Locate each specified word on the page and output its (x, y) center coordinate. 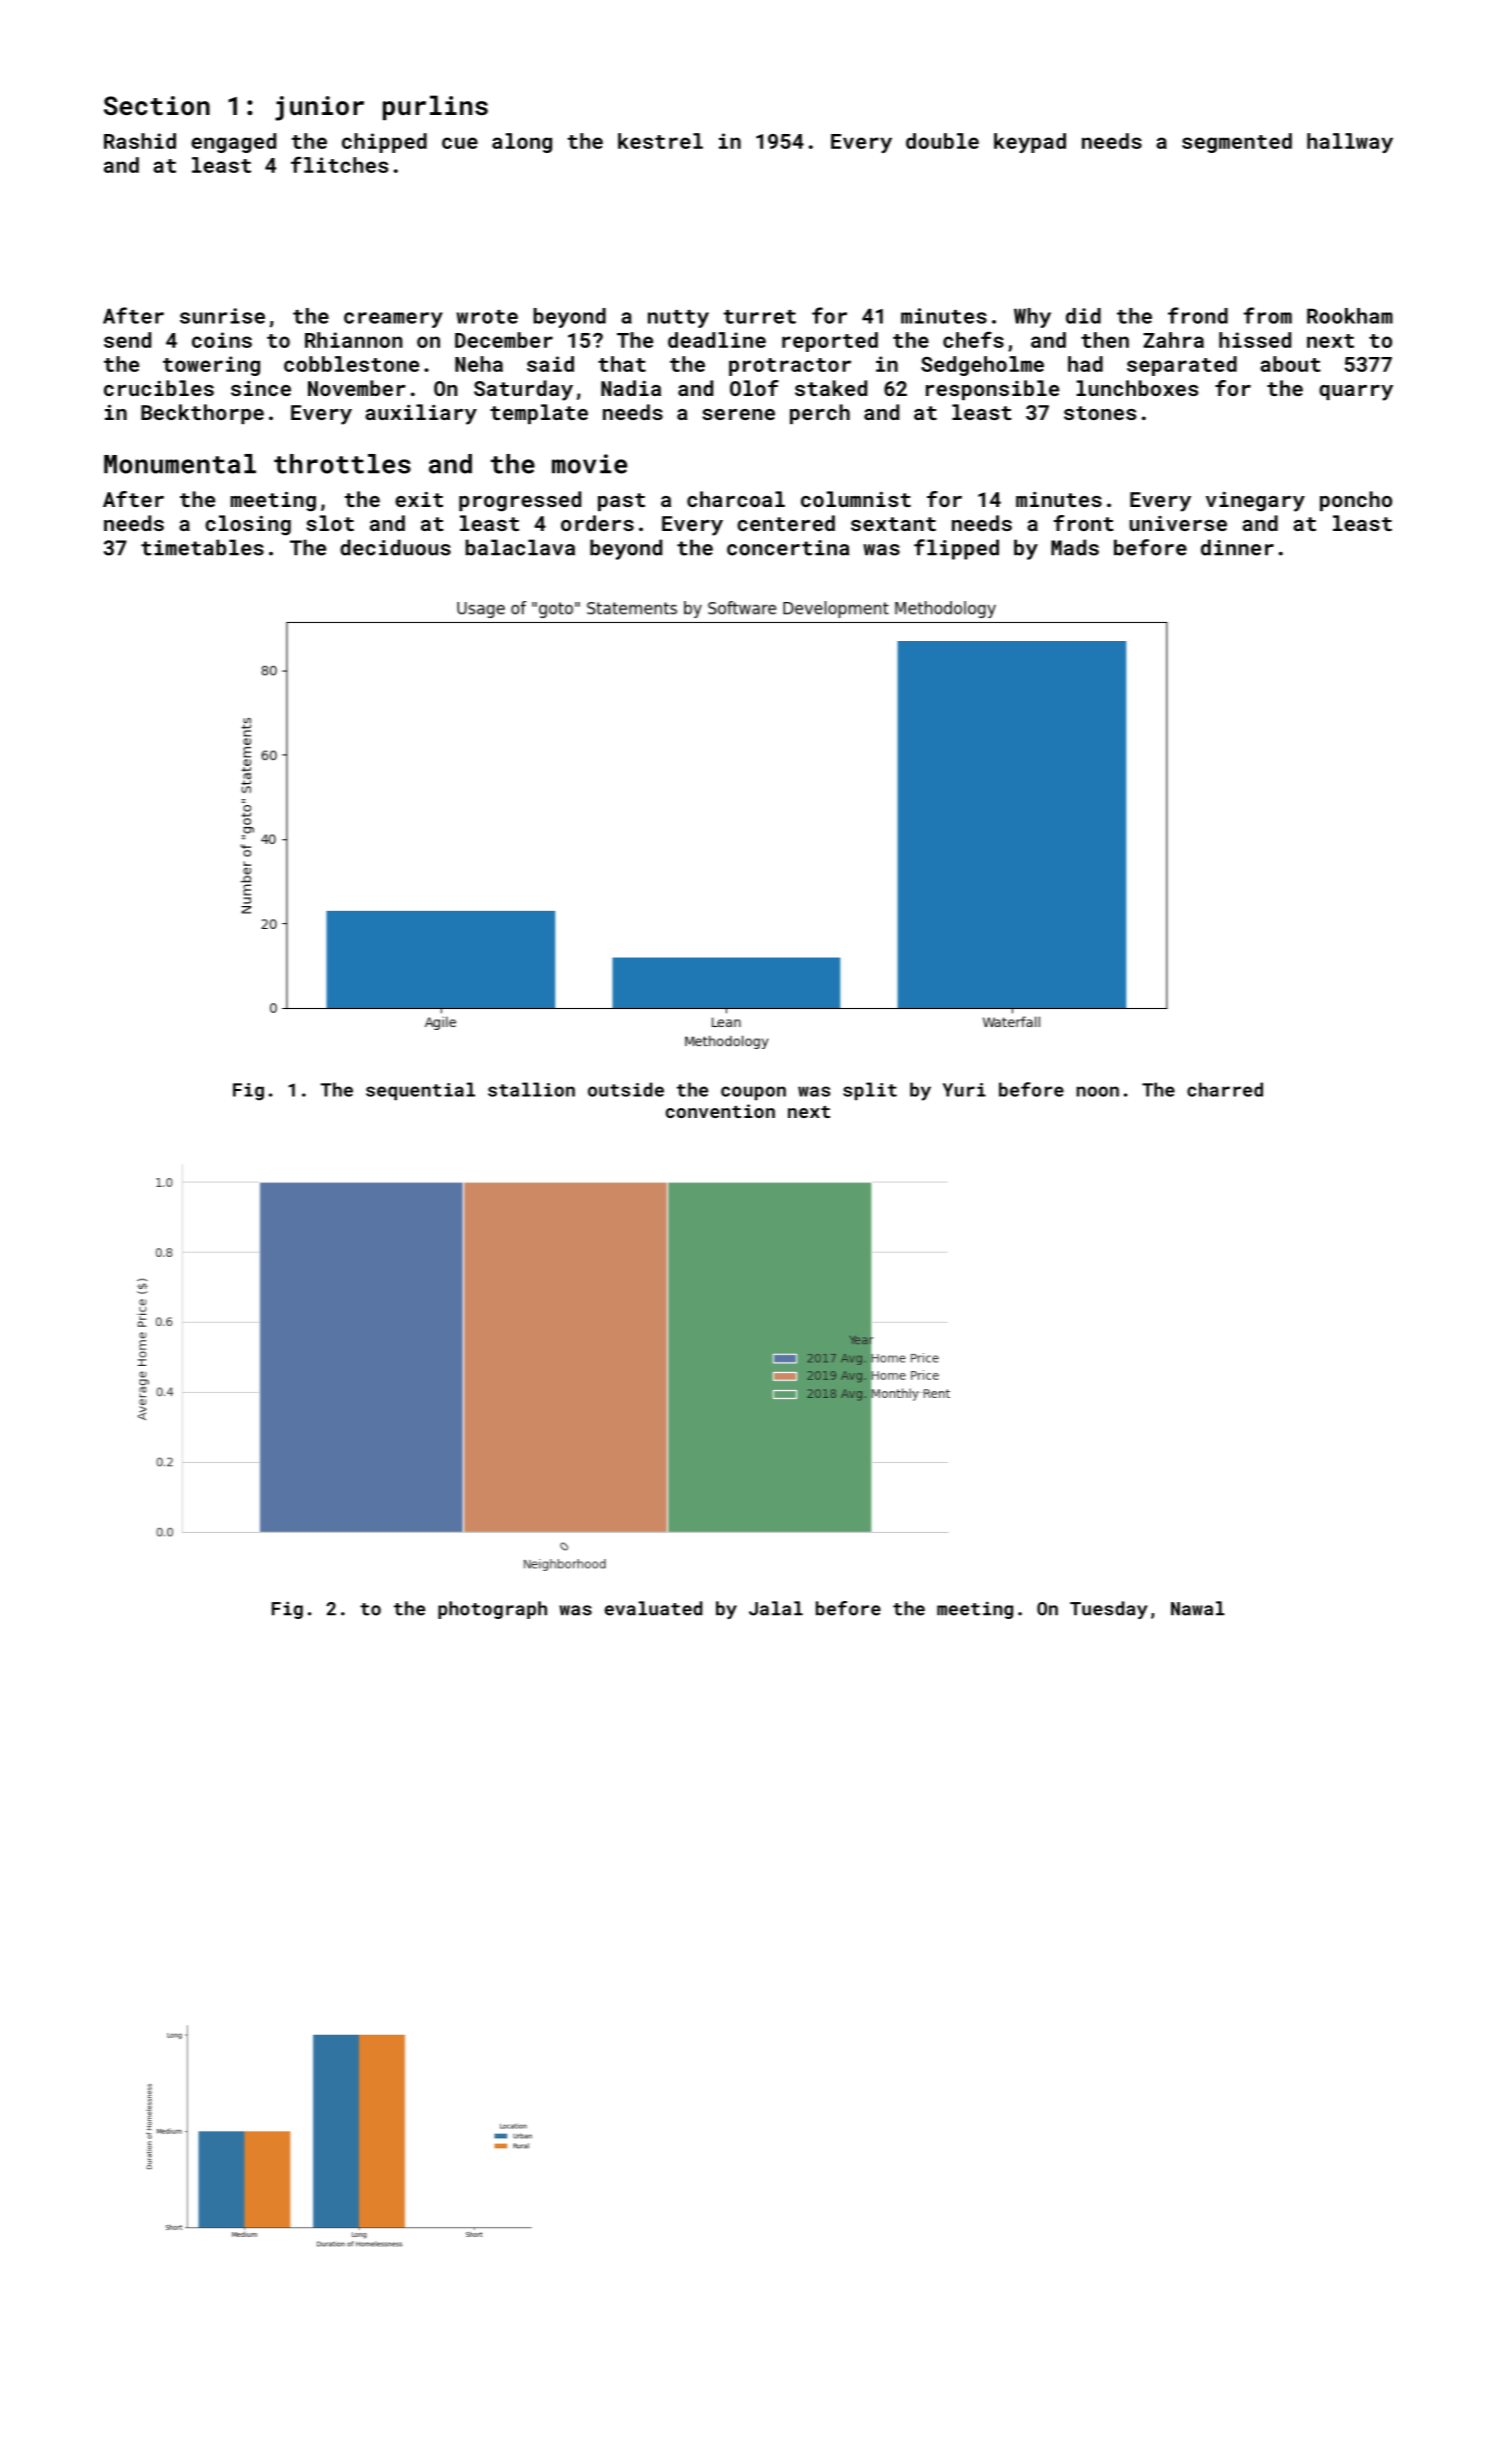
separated (1182, 366)
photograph (492, 1610)
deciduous (395, 547)
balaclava (520, 547)
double (942, 141)
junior (319, 108)
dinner (1237, 547)
